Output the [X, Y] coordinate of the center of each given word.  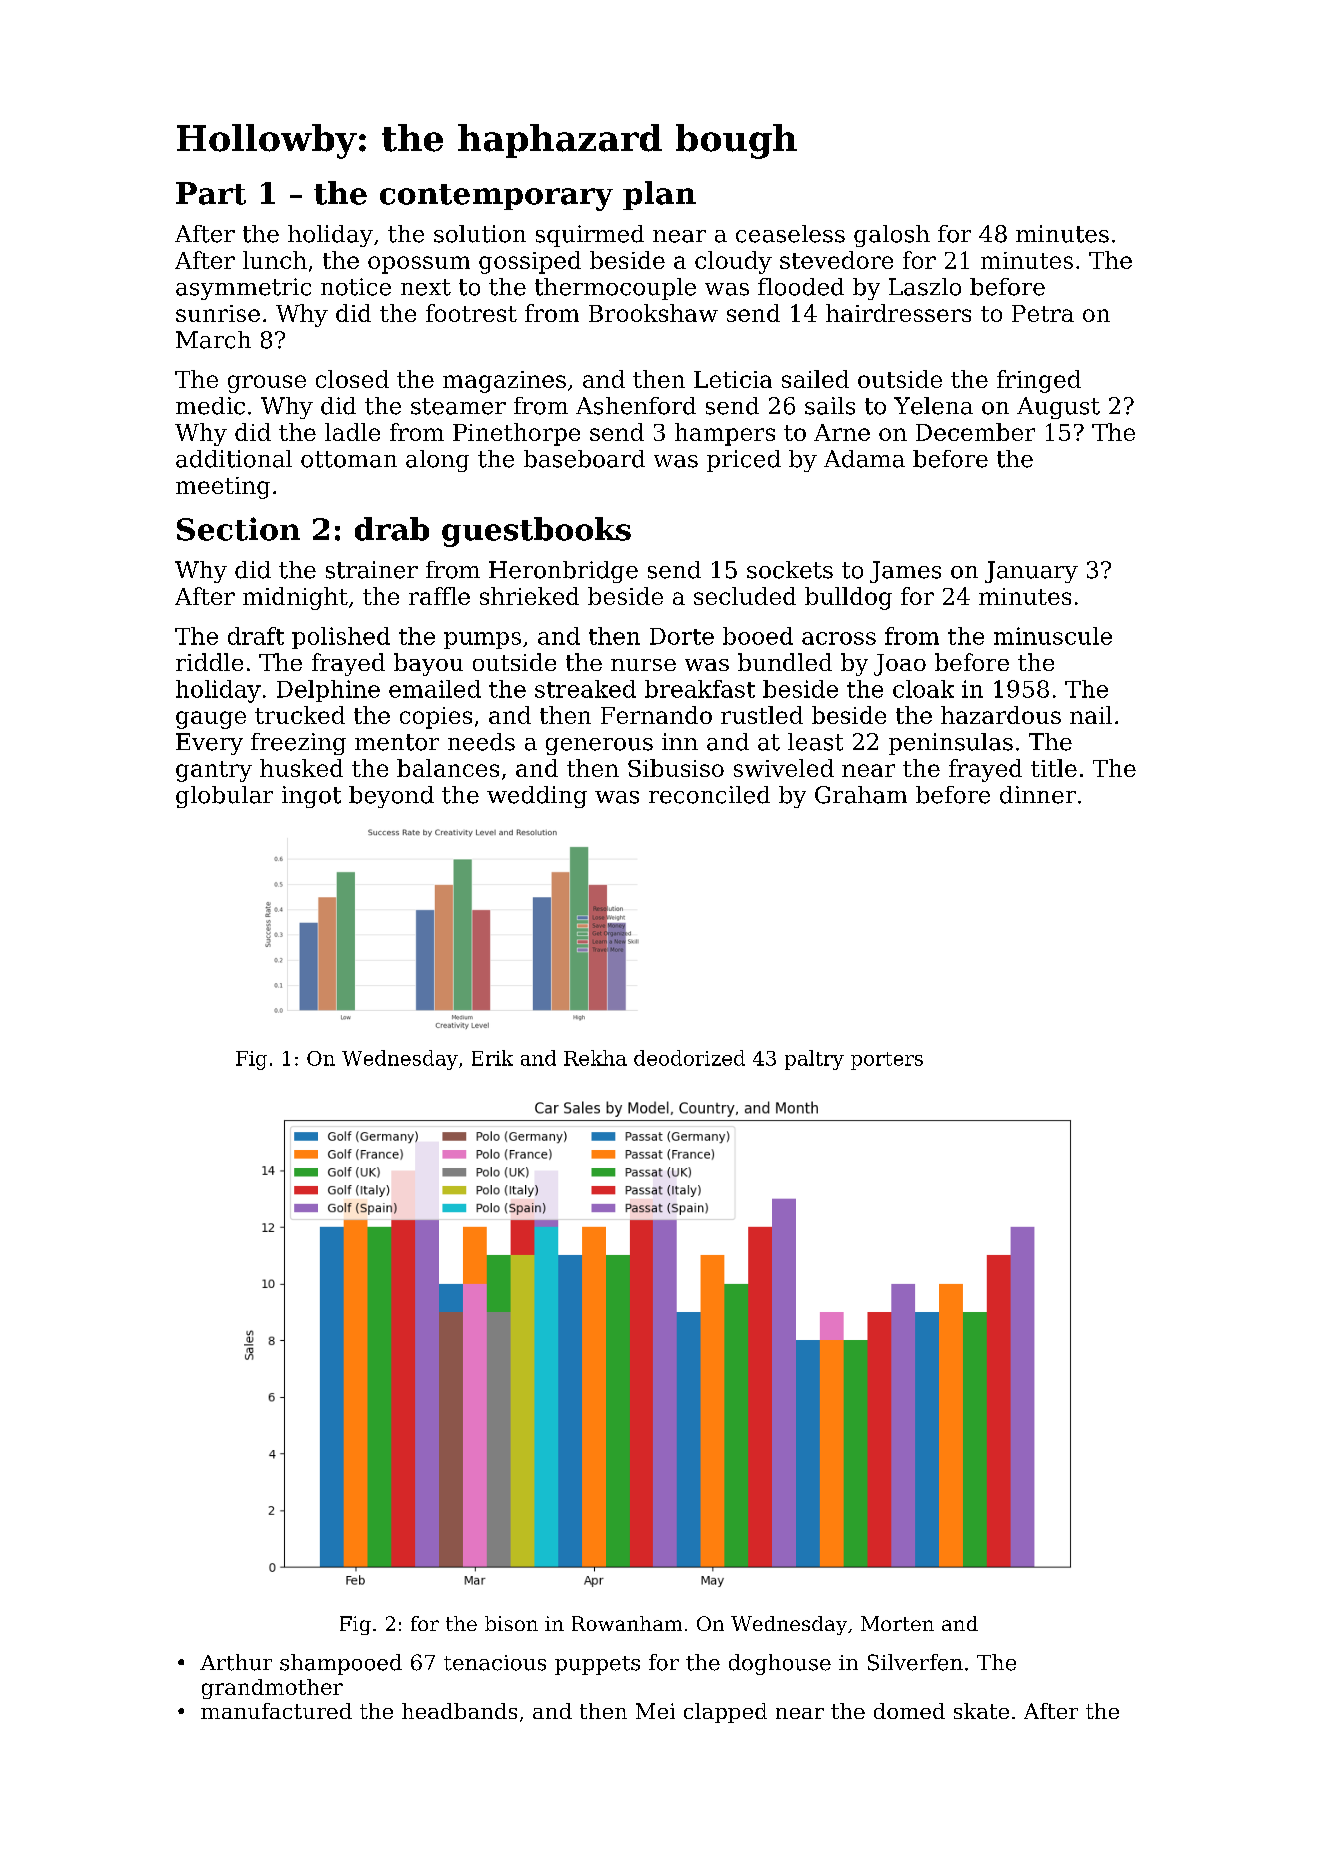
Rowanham [627, 1623]
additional [234, 459]
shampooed [341, 1664]
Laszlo [925, 287]
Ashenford [636, 406]
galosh [892, 236]
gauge [211, 720]
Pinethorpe [516, 434]
